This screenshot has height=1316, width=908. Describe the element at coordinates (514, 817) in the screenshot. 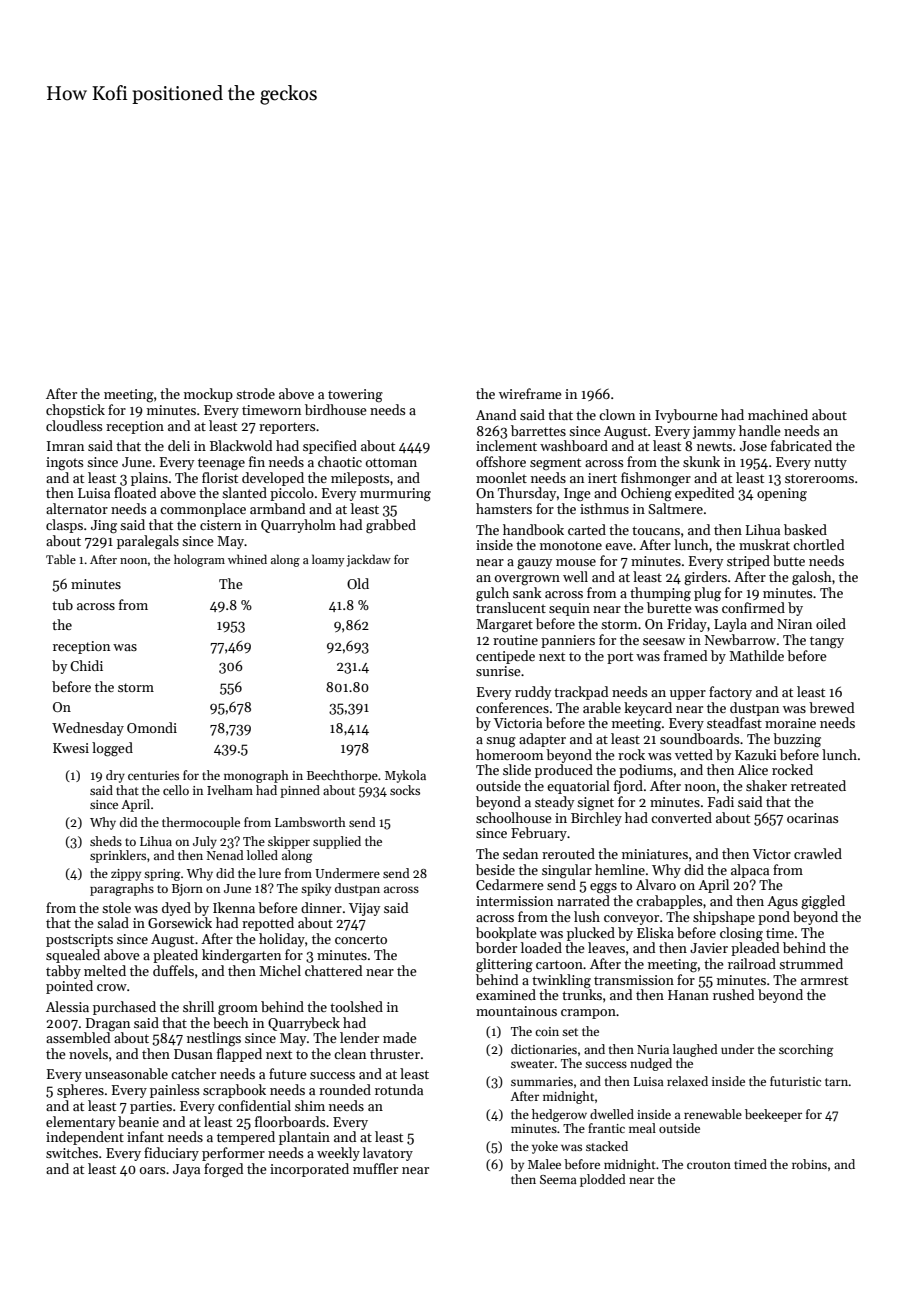

I see `schoolhouse` at that location.
